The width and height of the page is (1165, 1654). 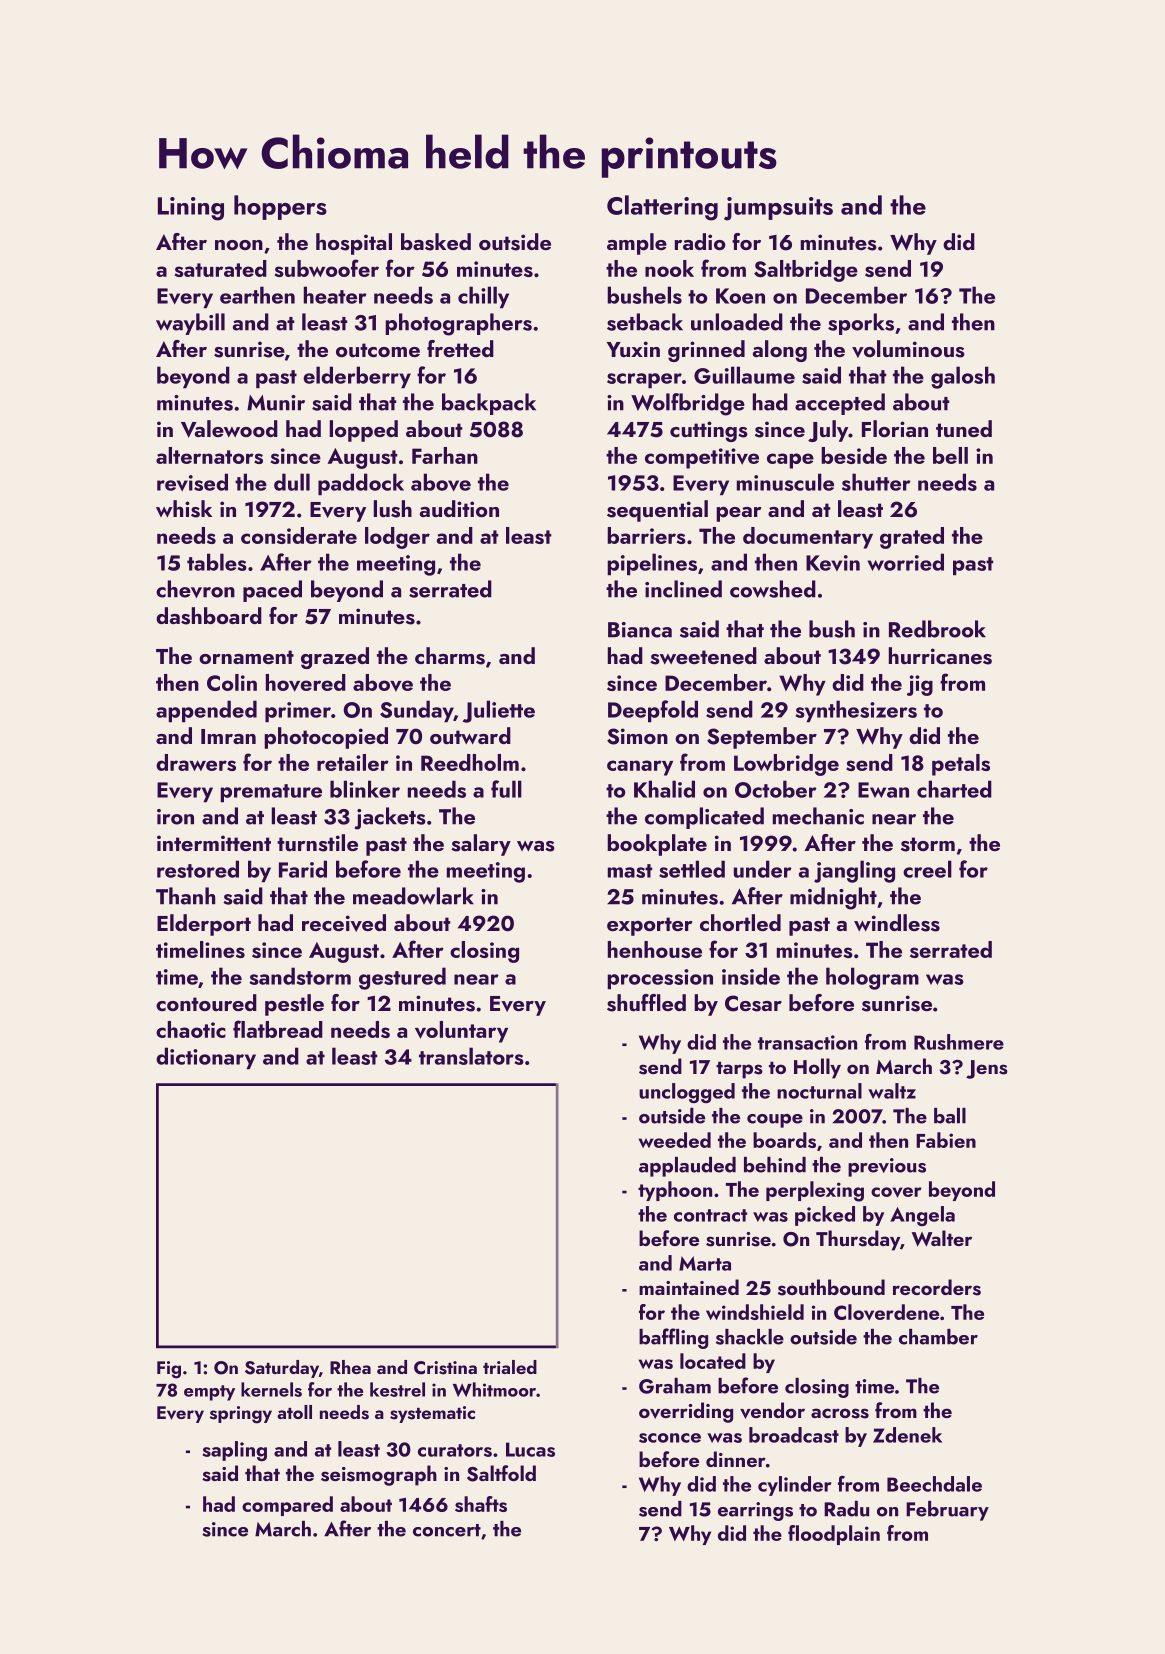 What do you see at coordinates (778, 209) in the page?
I see `jumpsuits` at bounding box center [778, 209].
